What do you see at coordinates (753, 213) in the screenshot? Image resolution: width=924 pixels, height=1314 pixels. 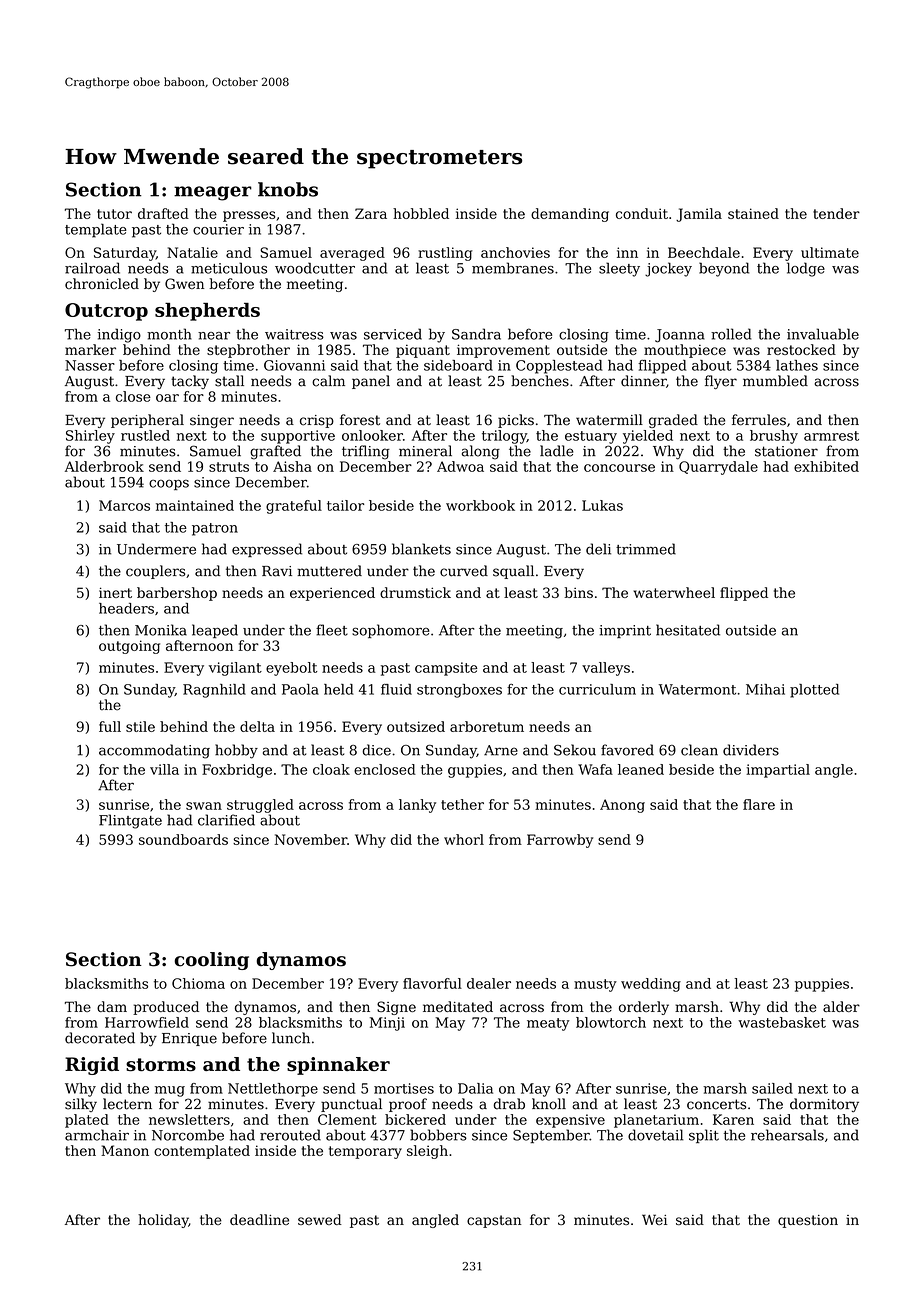 I see `stained` at bounding box center [753, 213].
